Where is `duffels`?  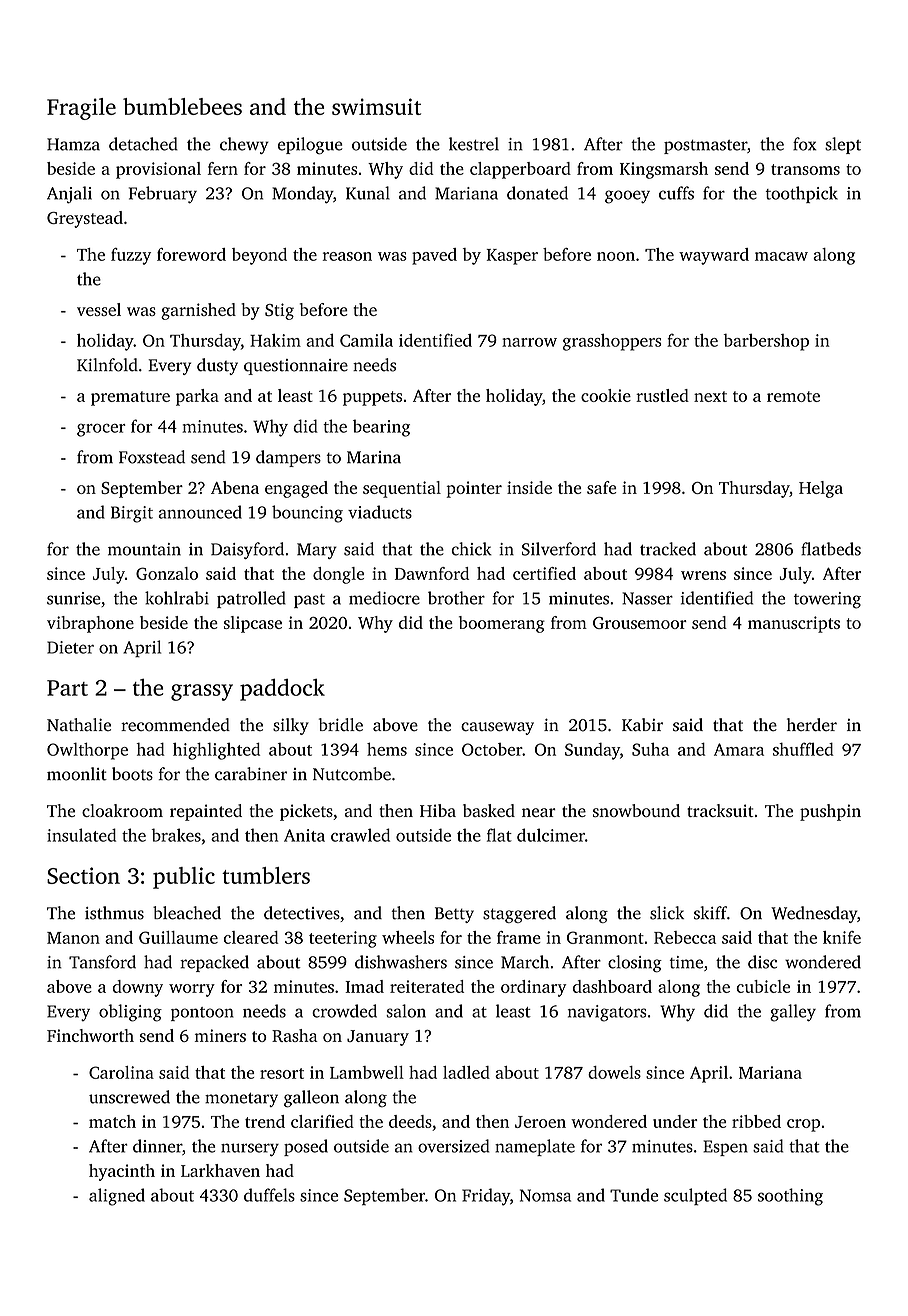
duffels is located at coordinates (269, 1195).
